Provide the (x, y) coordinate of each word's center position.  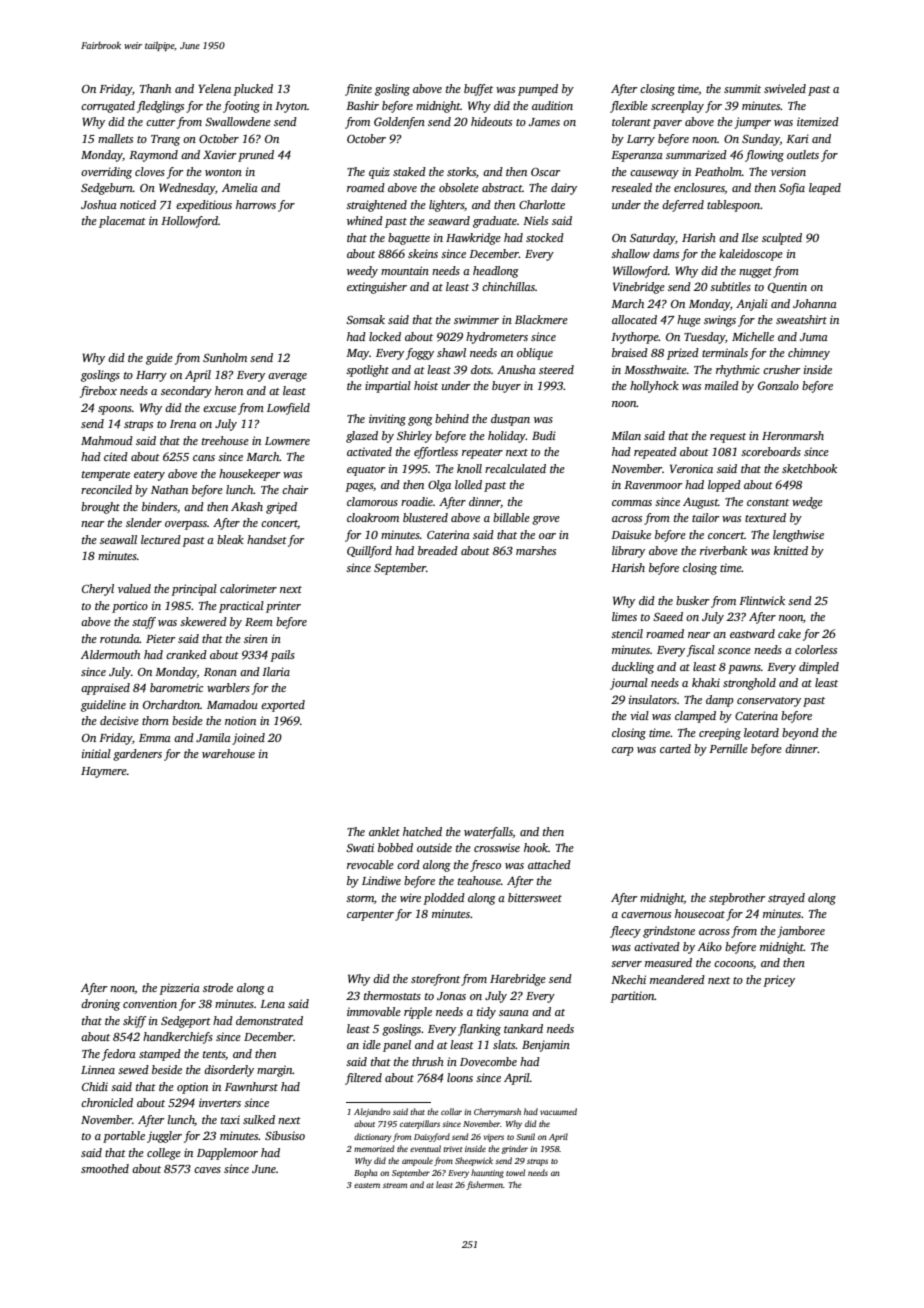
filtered (363, 1079)
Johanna (815, 303)
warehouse (228, 753)
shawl (451, 352)
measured (668, 962)
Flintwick (762, 600)
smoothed (105, 1168)
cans (204, 458)
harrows (256, 204)
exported (283, 706)
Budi (544, 435)
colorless (816, 649)
